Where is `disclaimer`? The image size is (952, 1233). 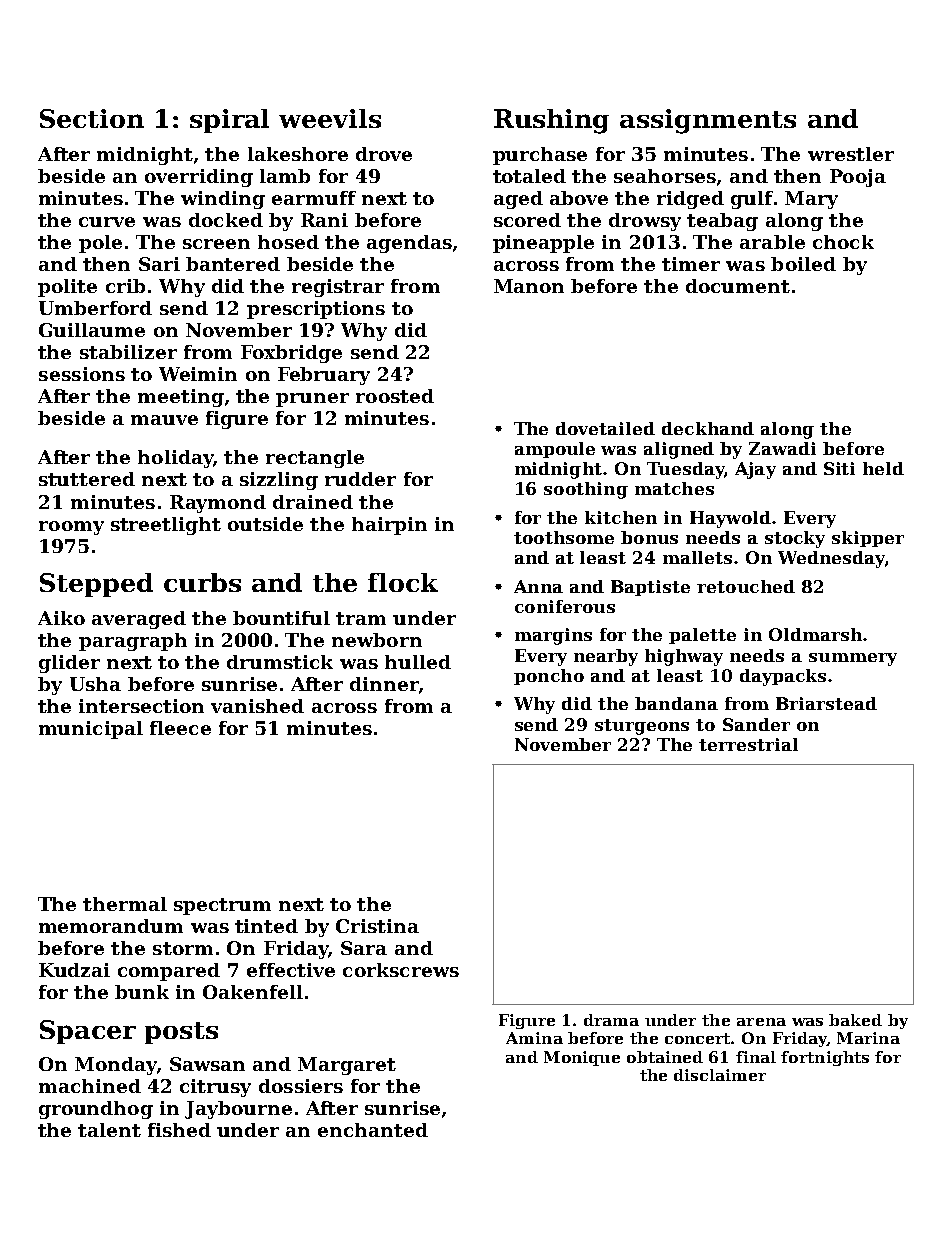
disclaimer is located at coordinates (720, 1075).
